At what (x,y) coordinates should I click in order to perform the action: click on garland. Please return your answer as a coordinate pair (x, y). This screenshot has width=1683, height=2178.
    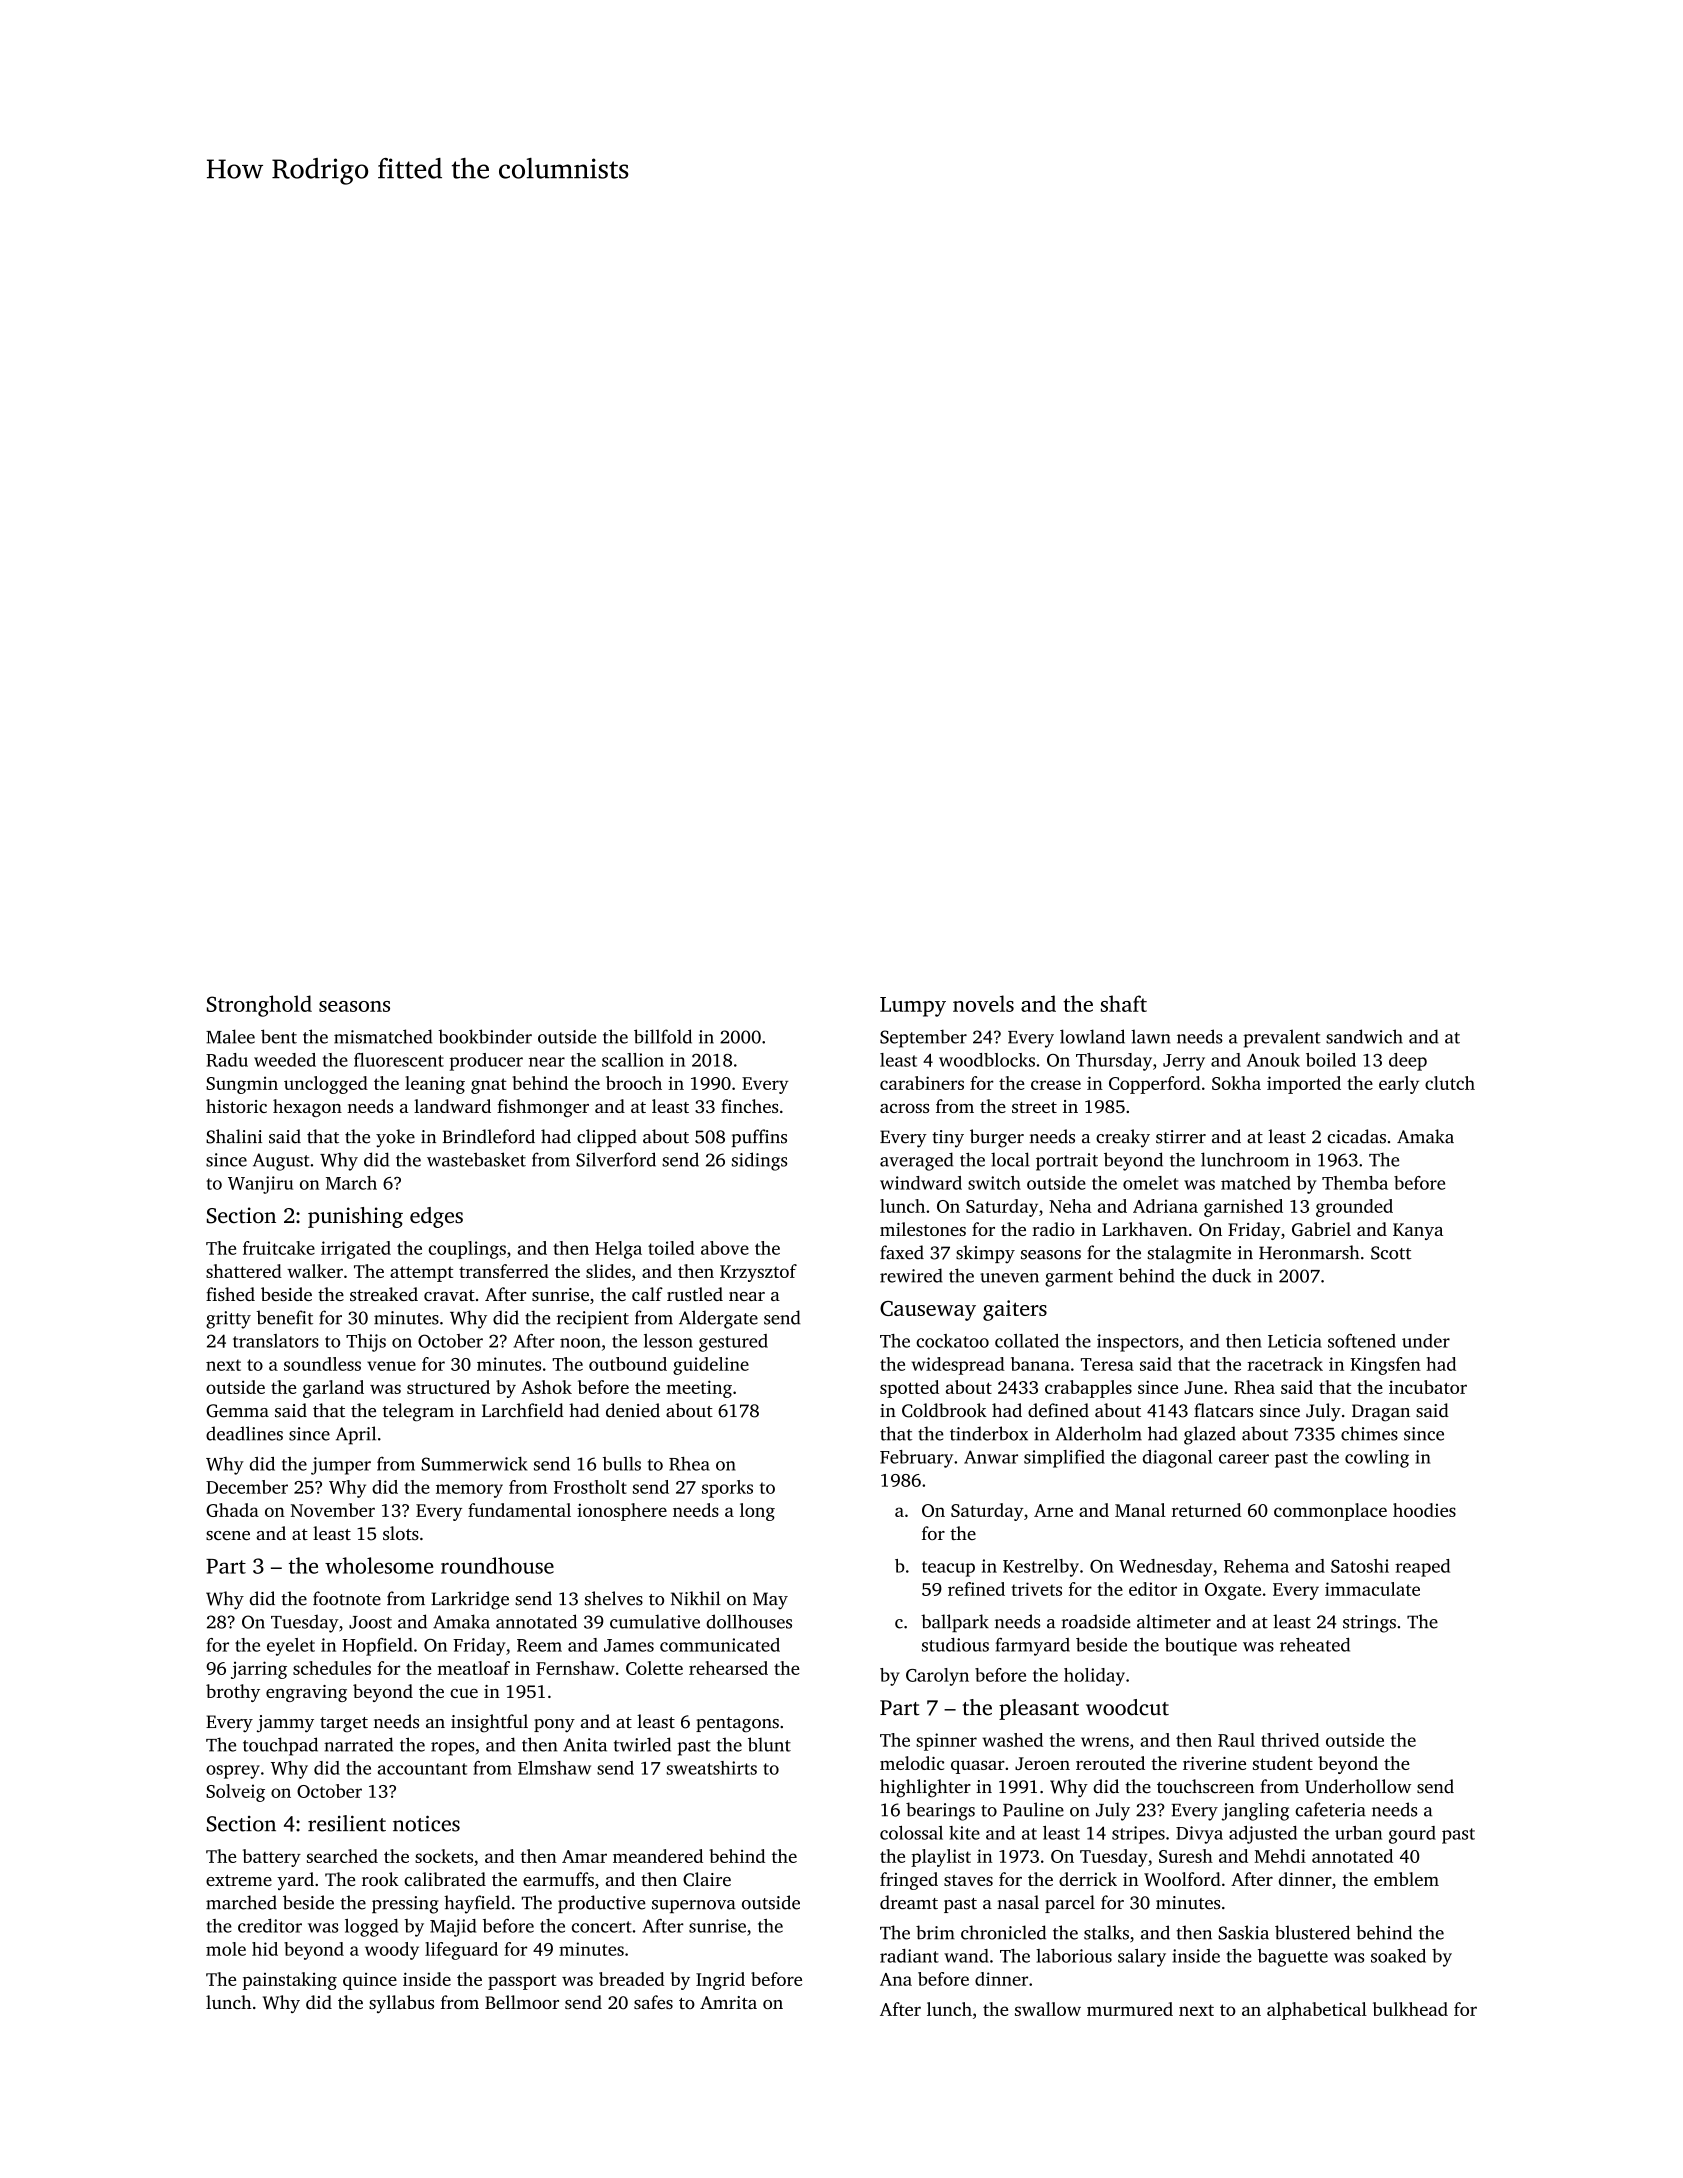
    Looking at the image, I should click on (333, 1389).
